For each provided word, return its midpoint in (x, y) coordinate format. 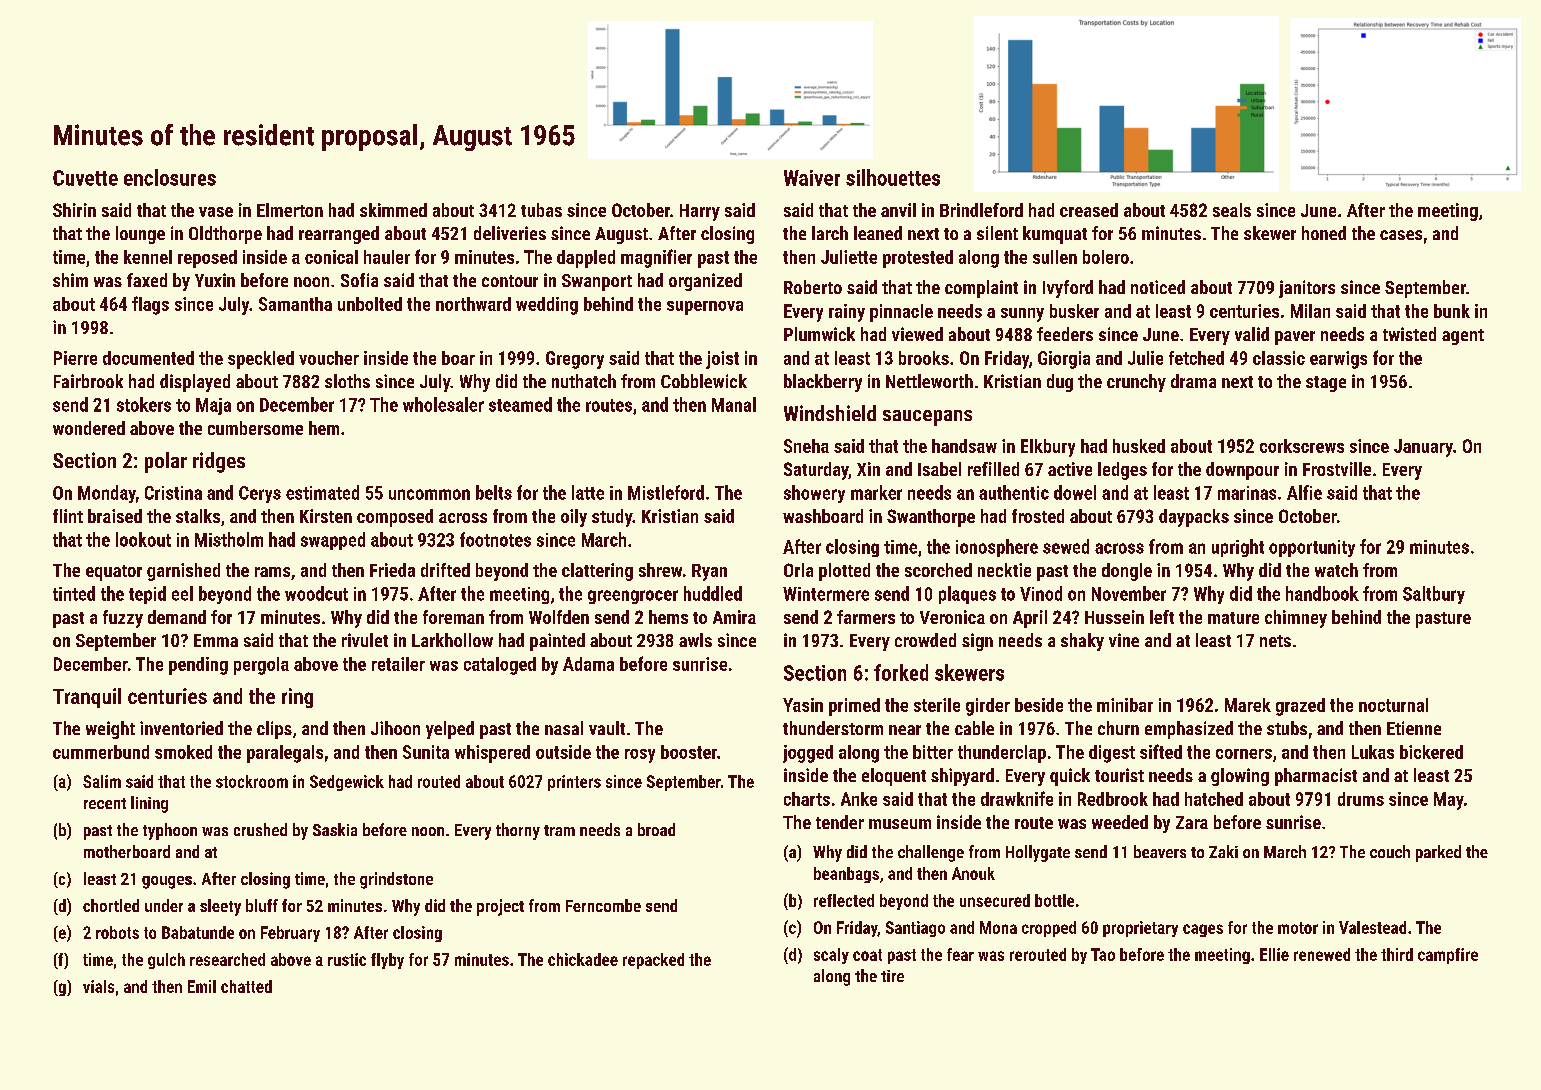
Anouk (973, 873)
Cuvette (85, 178)
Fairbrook (88, 381)
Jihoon (395, 728)
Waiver (812, 178)
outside (563, 752)
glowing (1240, 777)
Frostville (1337, 469)
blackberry (823, 383)
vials (98, 986)
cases (1401, 235)
